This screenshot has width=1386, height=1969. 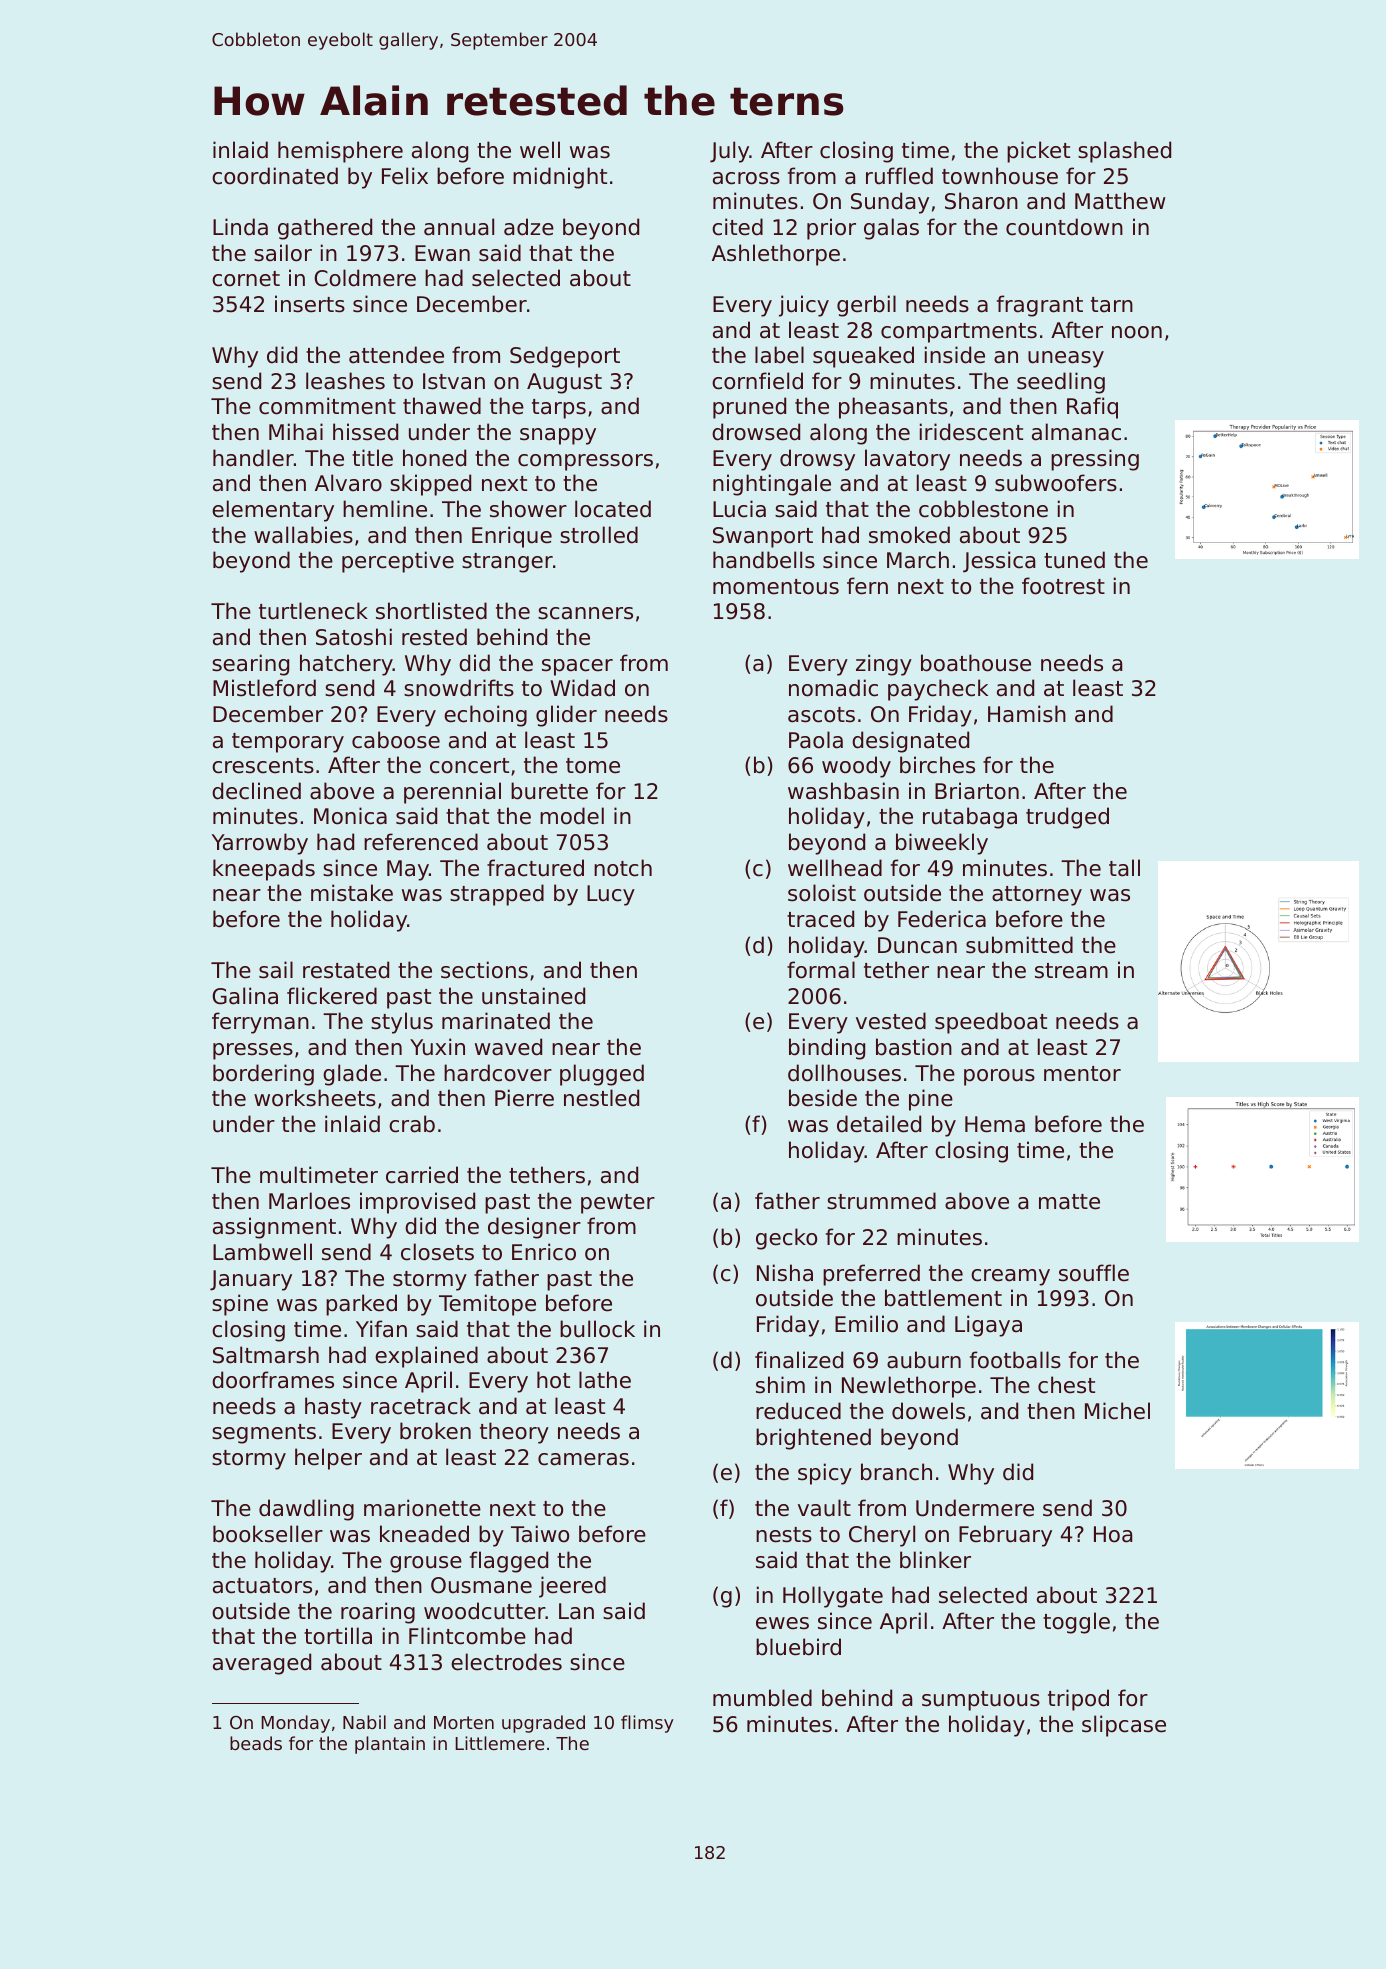 I want to click on elementary, so click(x=273, y=511).
